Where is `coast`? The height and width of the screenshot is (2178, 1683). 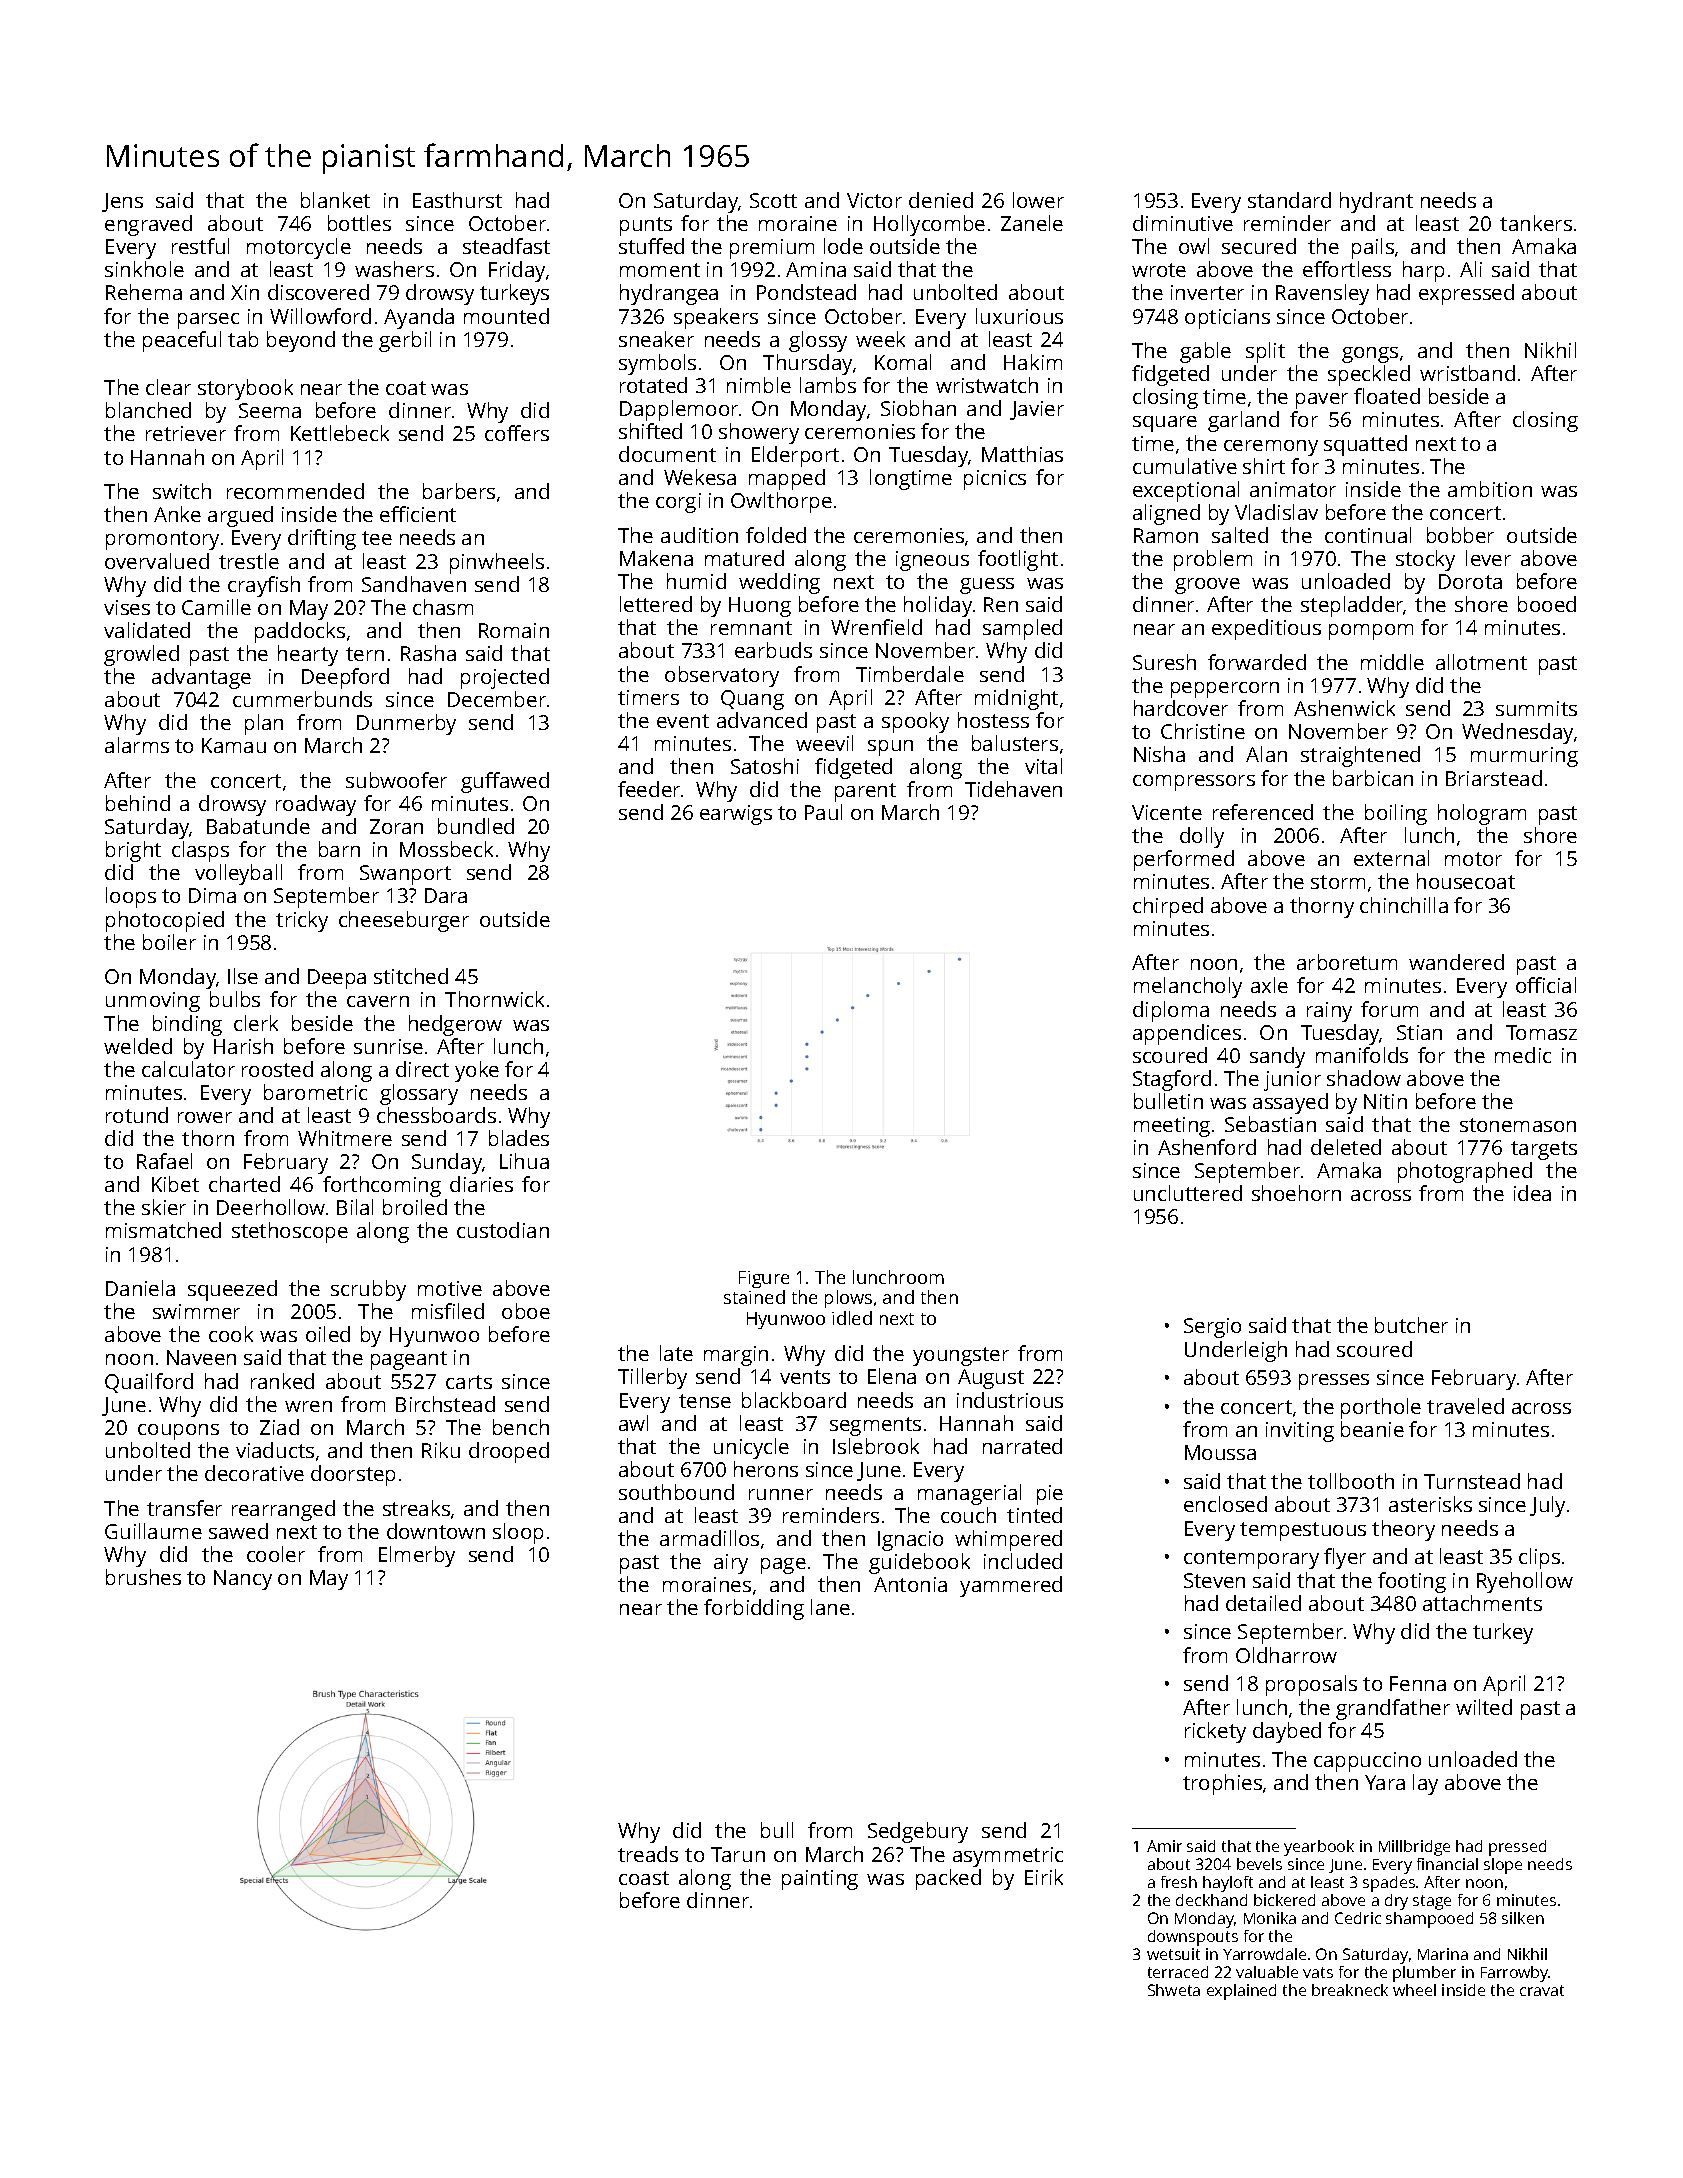 coast is located at coordinates (644, 1878).
